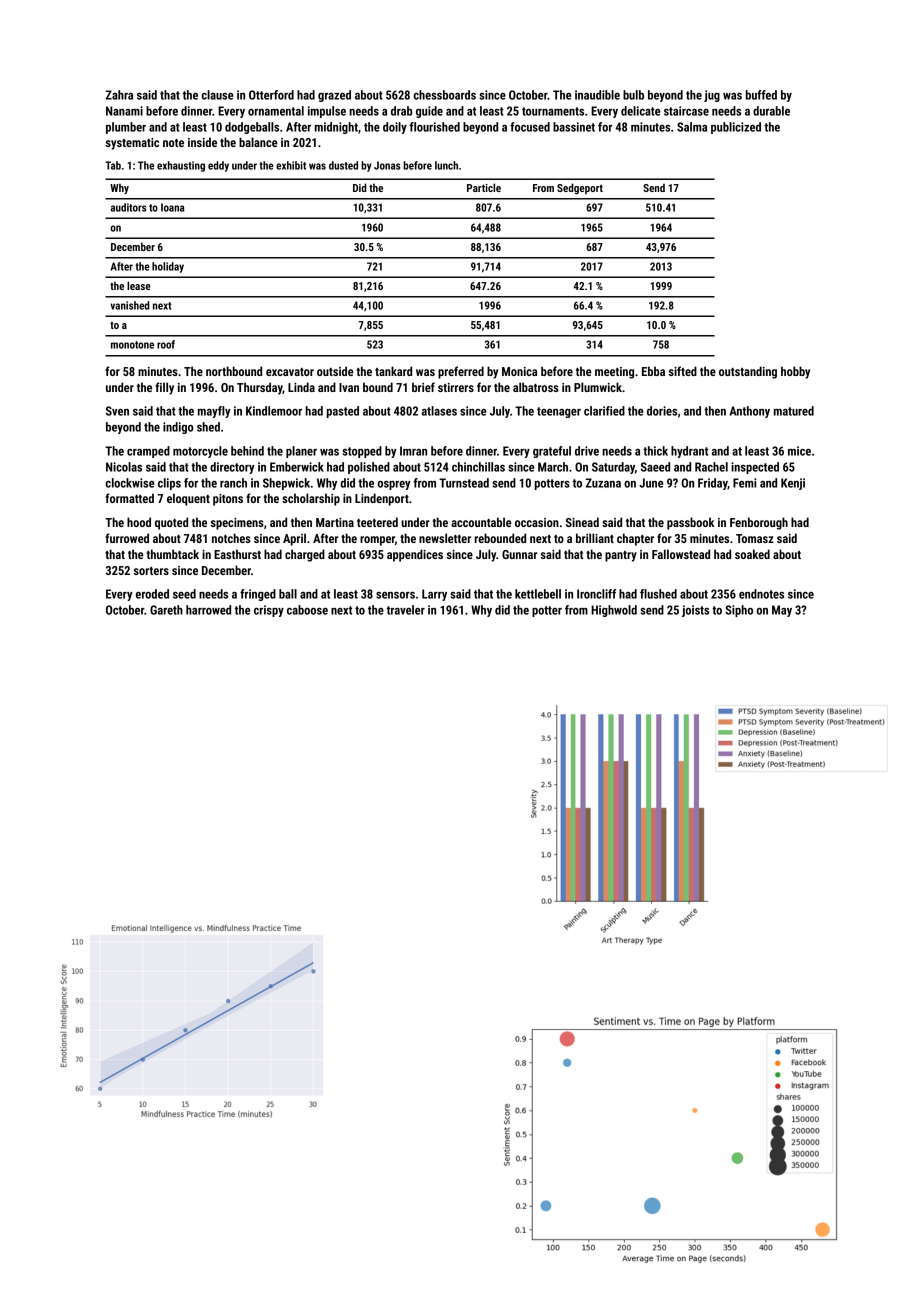 The width and height of the document is (924, 1308). Describe the element at coordinates (580, 188) in the document. I see `Sedgeport` at that location.
